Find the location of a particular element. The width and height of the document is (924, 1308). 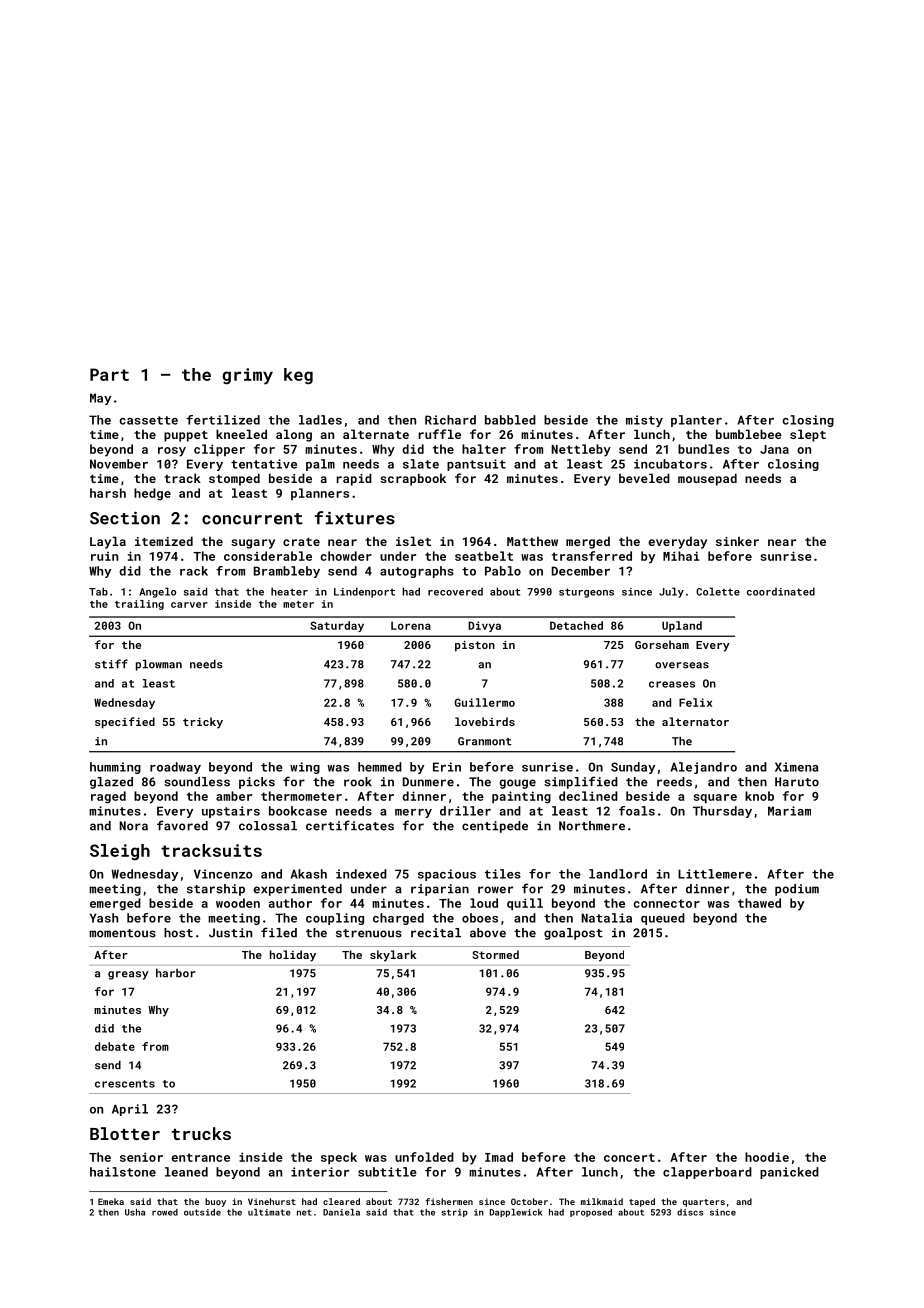

harbor is located at coordinates (176, 973).
